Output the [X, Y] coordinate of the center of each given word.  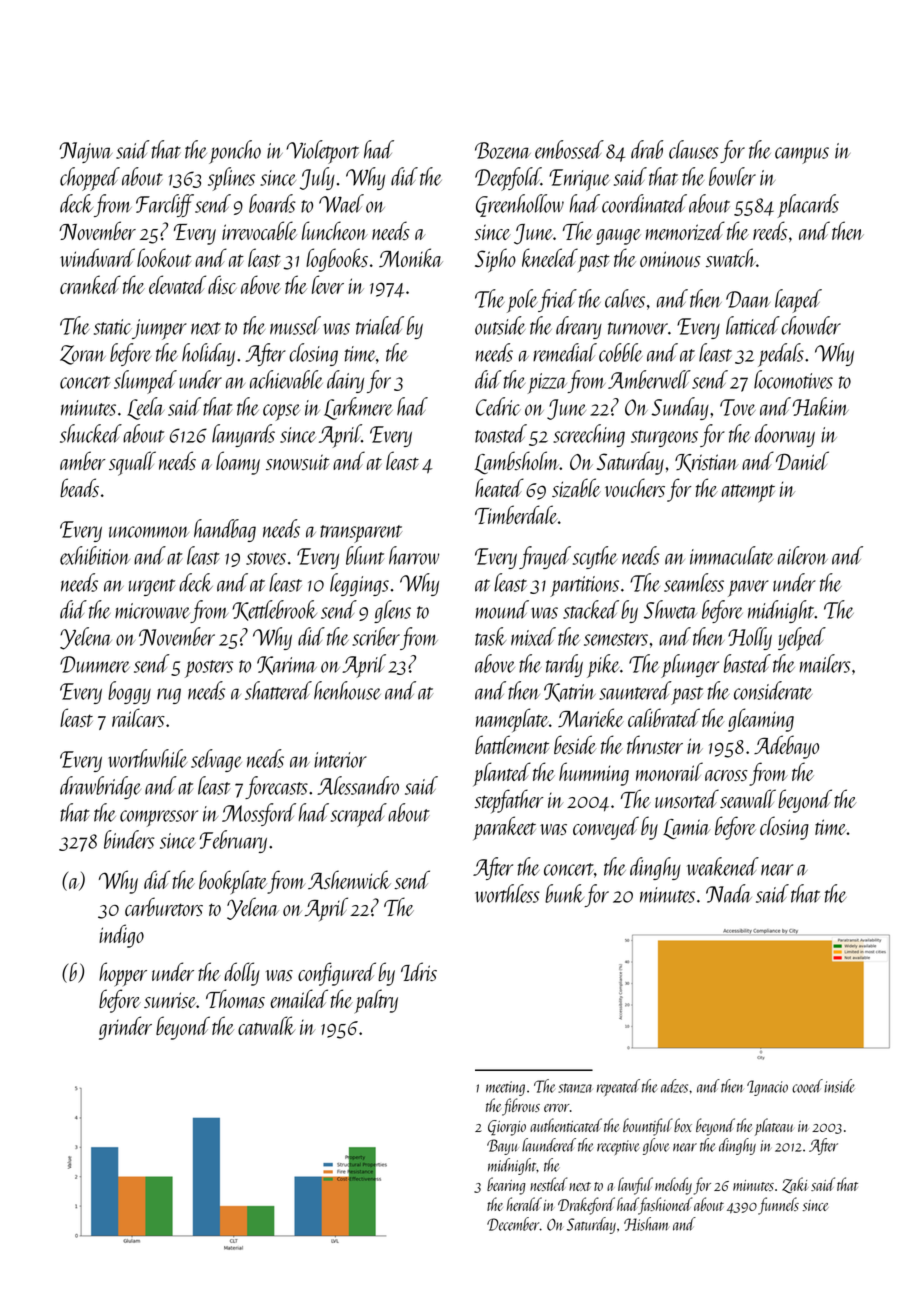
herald [524, 1204]
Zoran [83, 355]
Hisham [646, 1224]
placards [808, 206]
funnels [778, 1206]
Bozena [503, 150]
